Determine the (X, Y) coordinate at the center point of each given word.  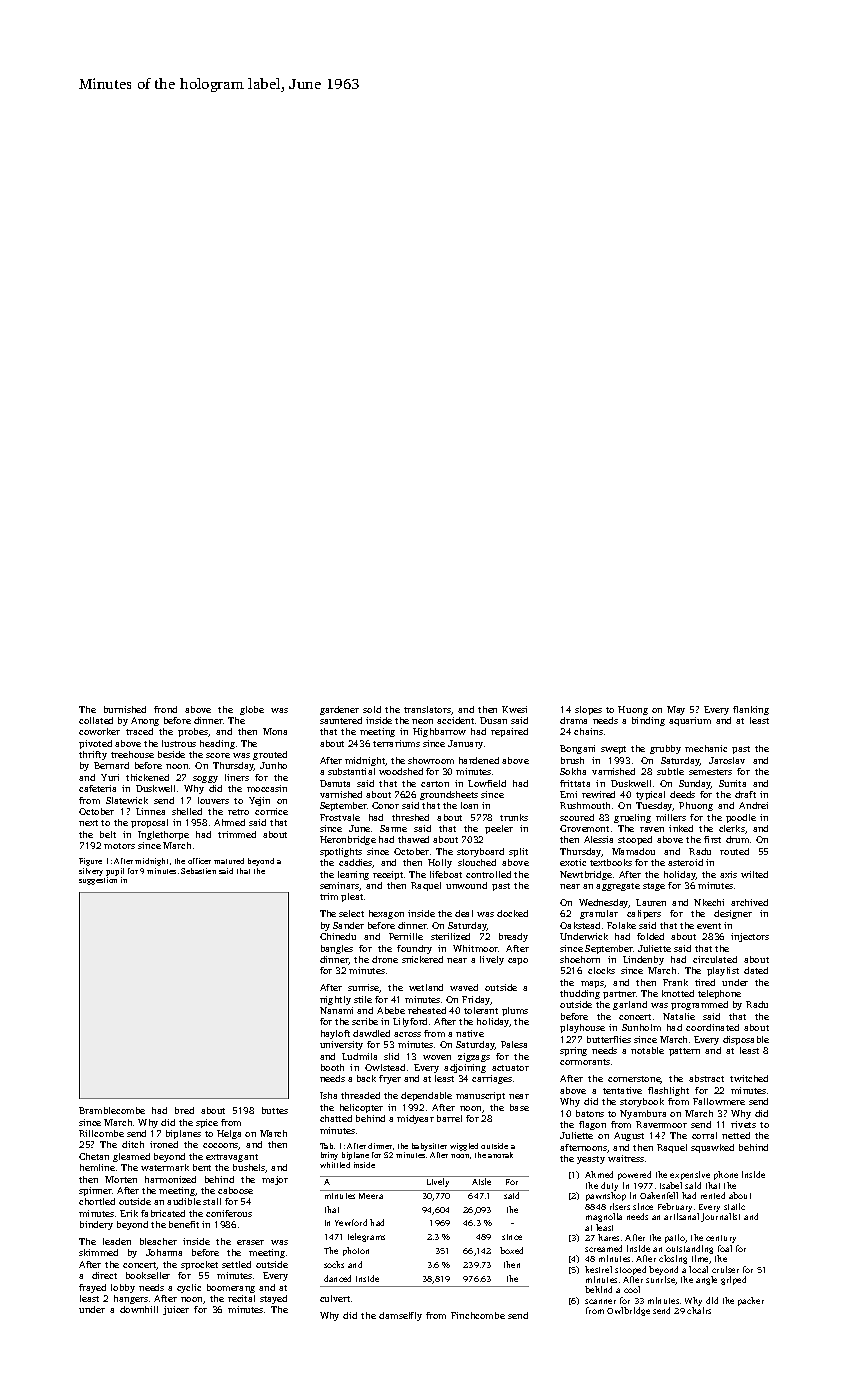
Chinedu (338, 936)
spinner (95, 1191)
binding (648, 721)
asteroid (685, 862)
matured (229, 861)
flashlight (668, 1091)
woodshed (401, 771)
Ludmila (359, 1056)
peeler (499, 829)
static (734, 1206)
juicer (176, 1310)
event (709, 926)
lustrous (179, 743)
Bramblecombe (112, 1110)
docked (512, 913)
